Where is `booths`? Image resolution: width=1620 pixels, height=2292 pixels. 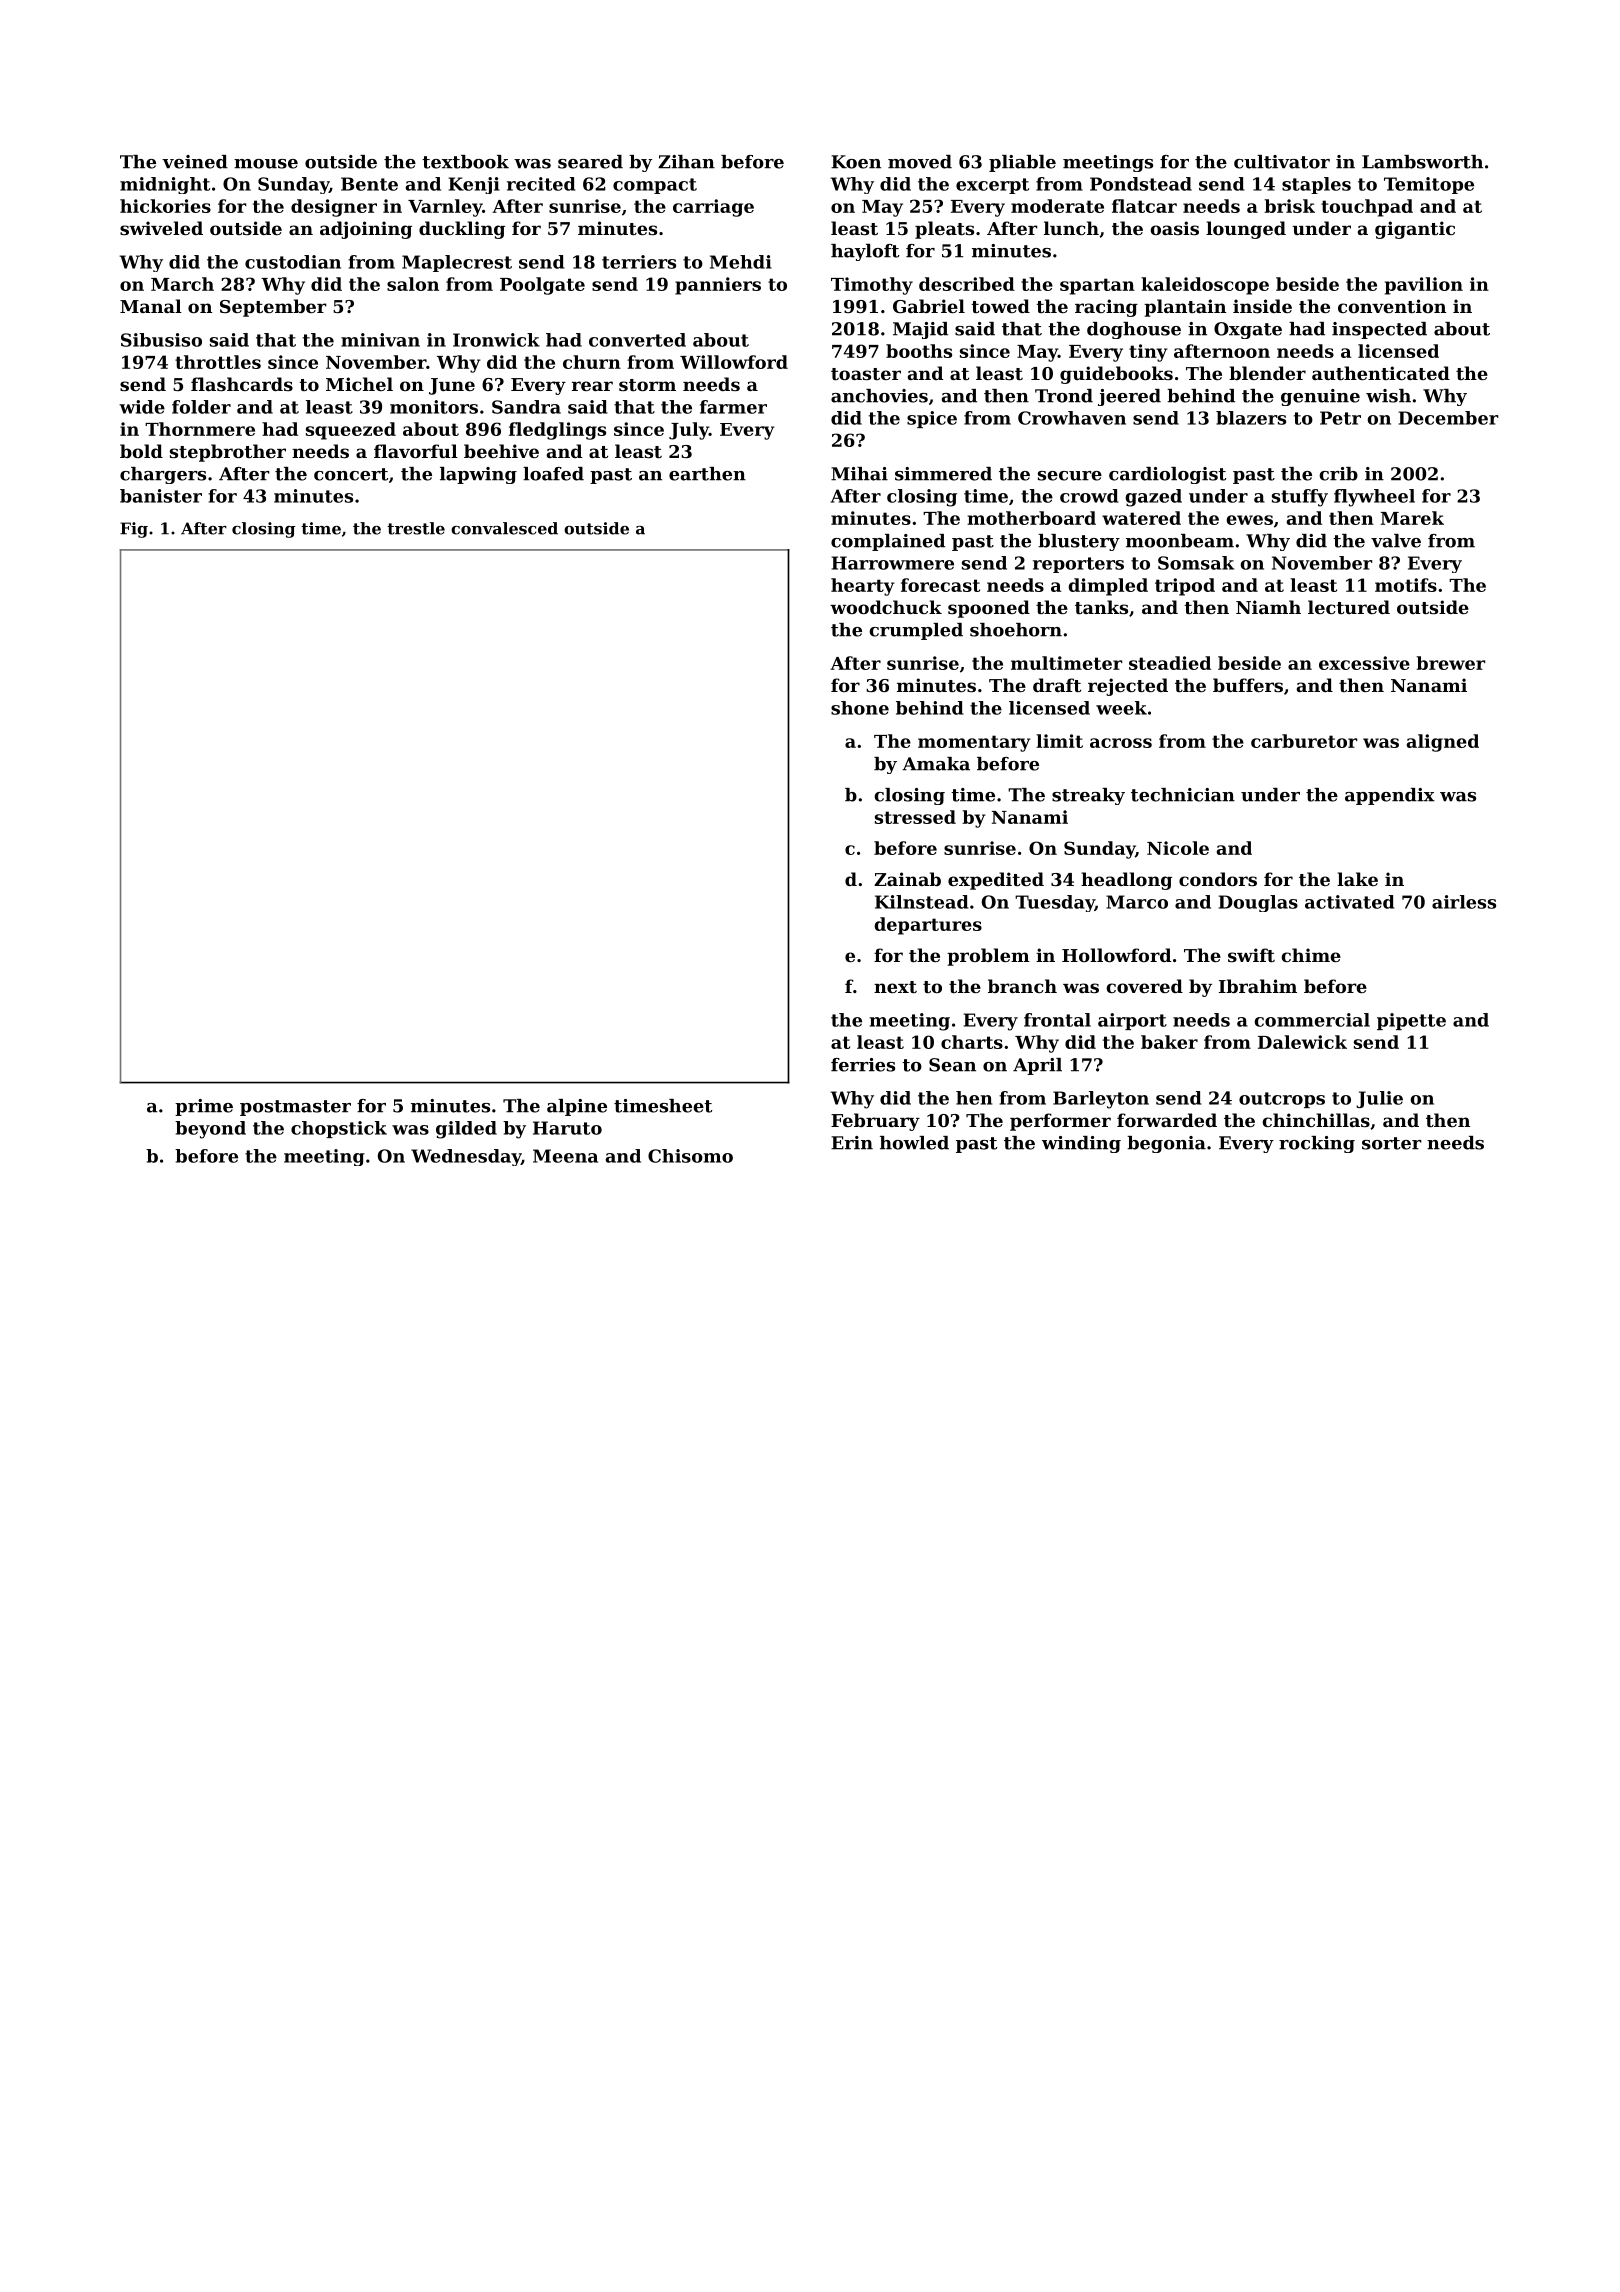 booths is located at coordinates (919, 351).
